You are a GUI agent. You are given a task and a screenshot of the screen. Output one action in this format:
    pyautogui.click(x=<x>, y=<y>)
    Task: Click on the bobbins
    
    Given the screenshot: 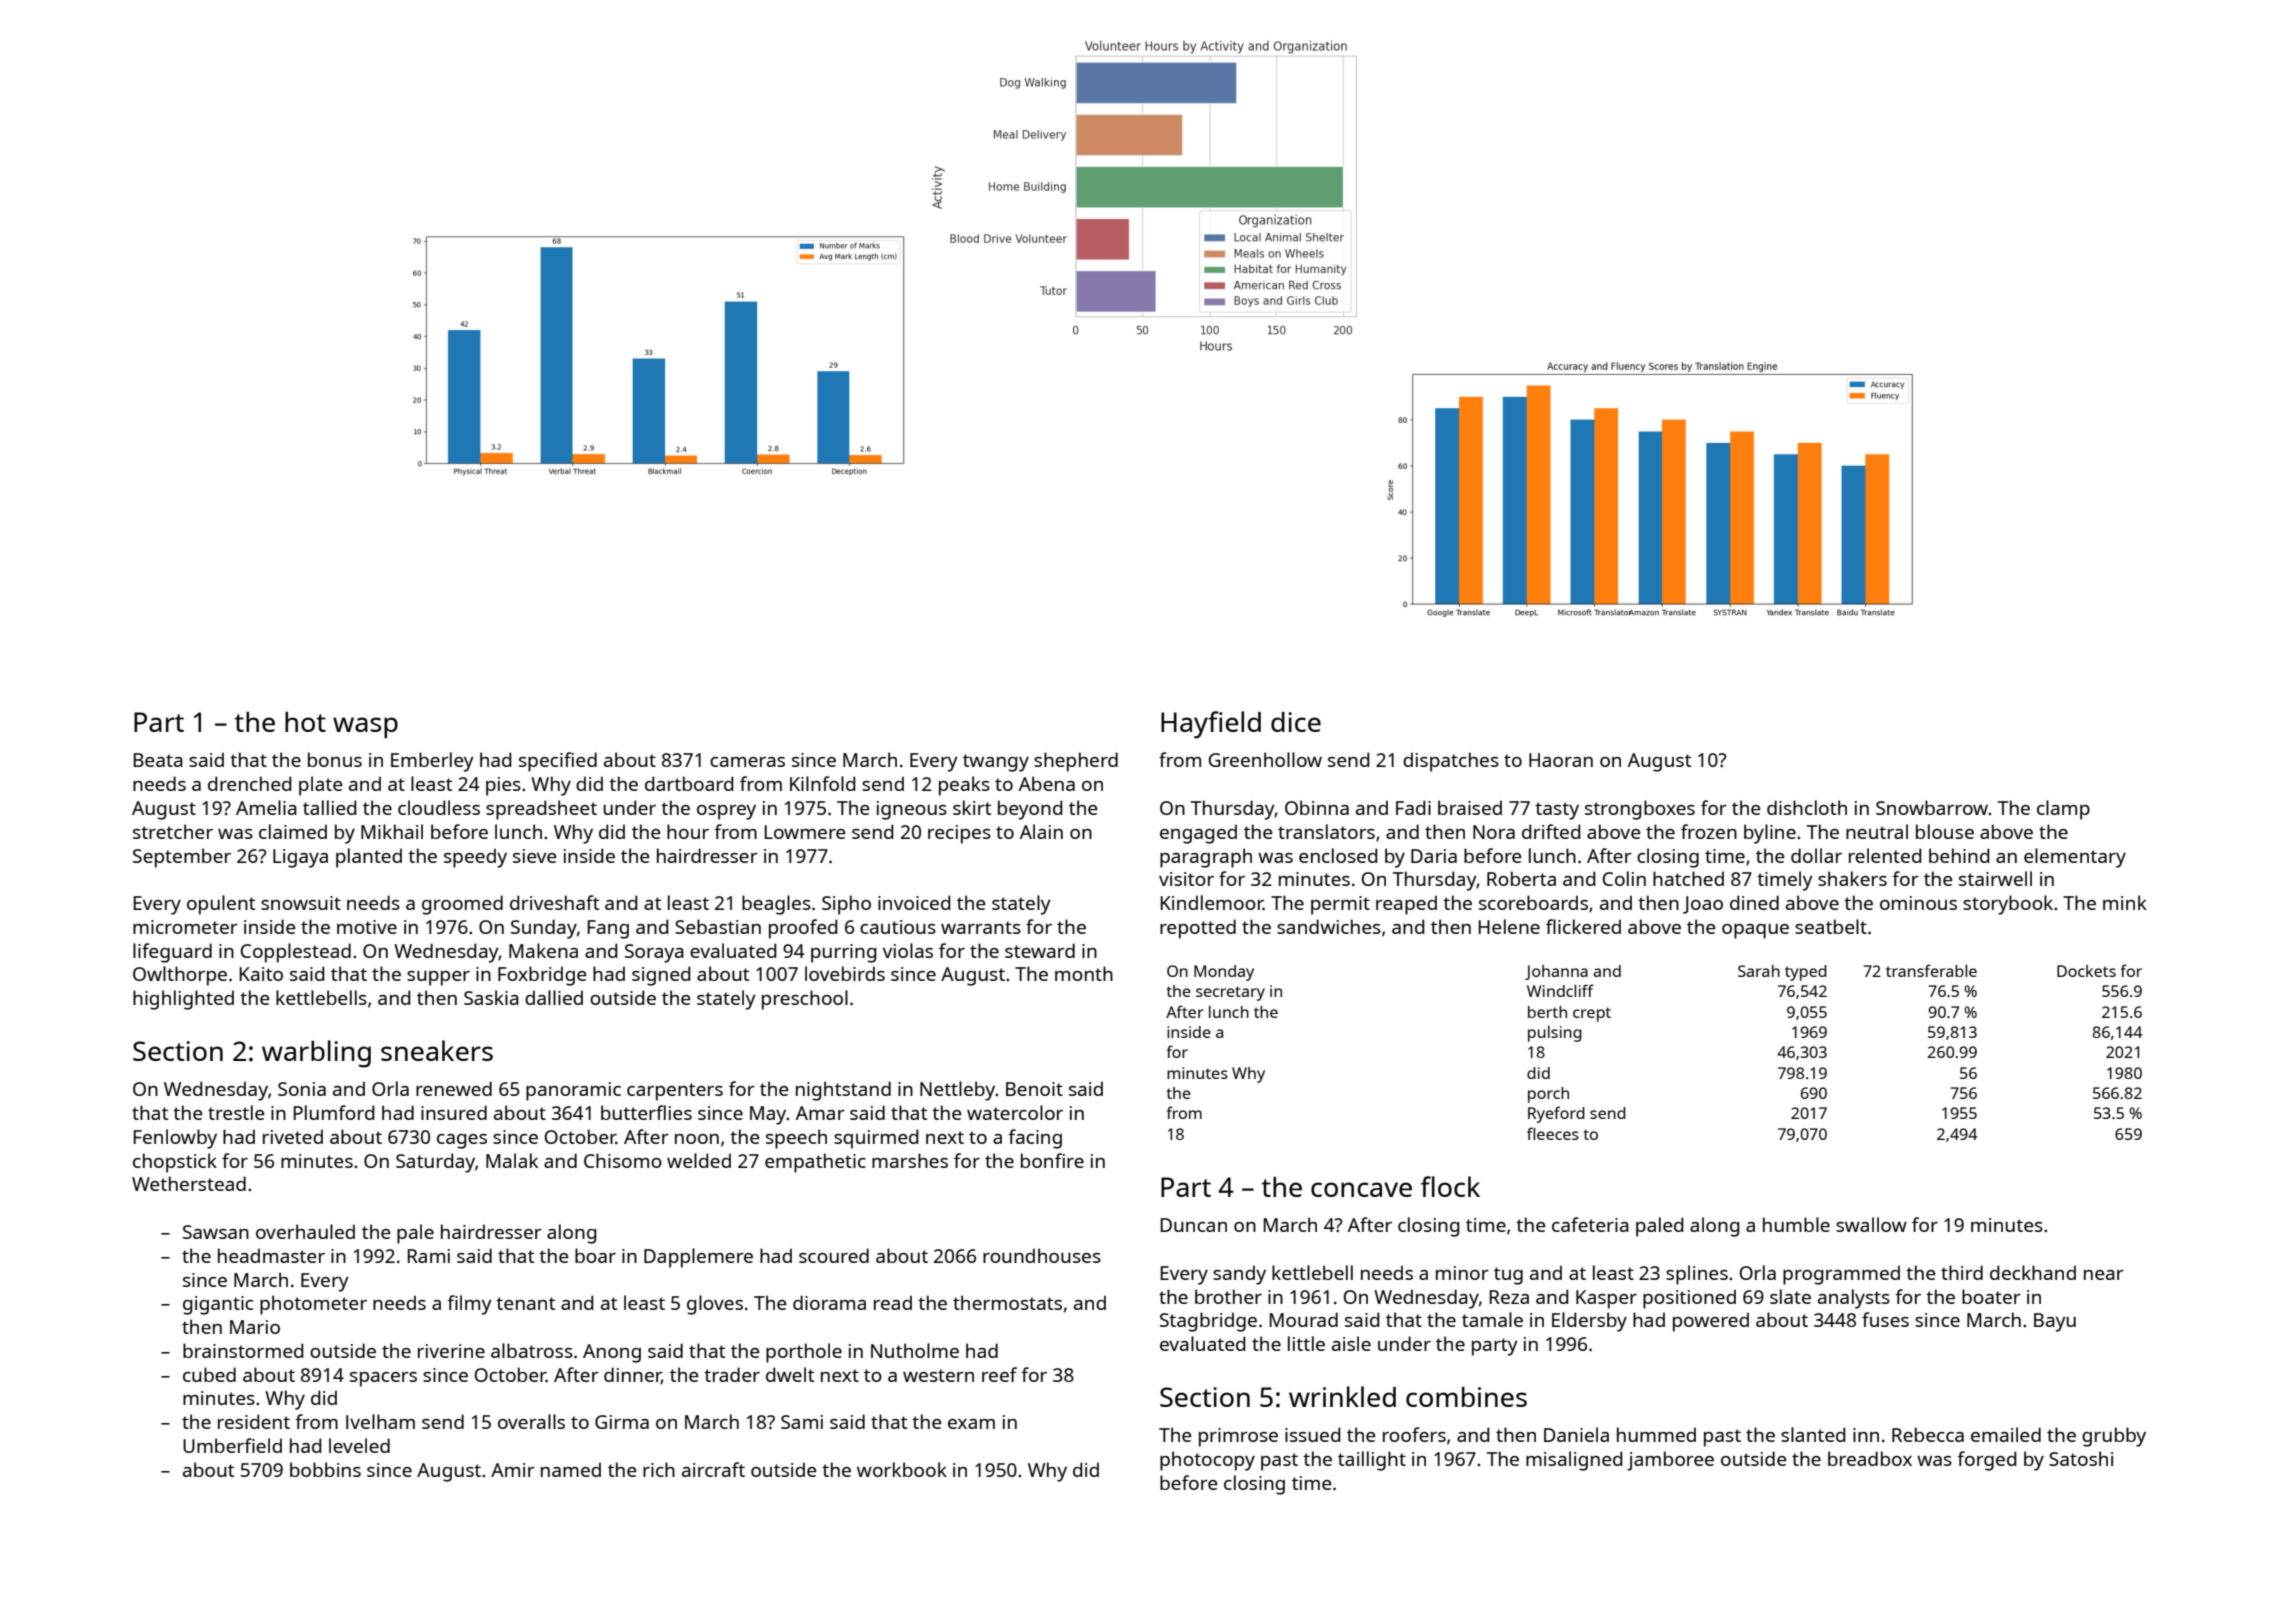 What is the action you would take?
    pyautogui.click(x=325, y=1469)
